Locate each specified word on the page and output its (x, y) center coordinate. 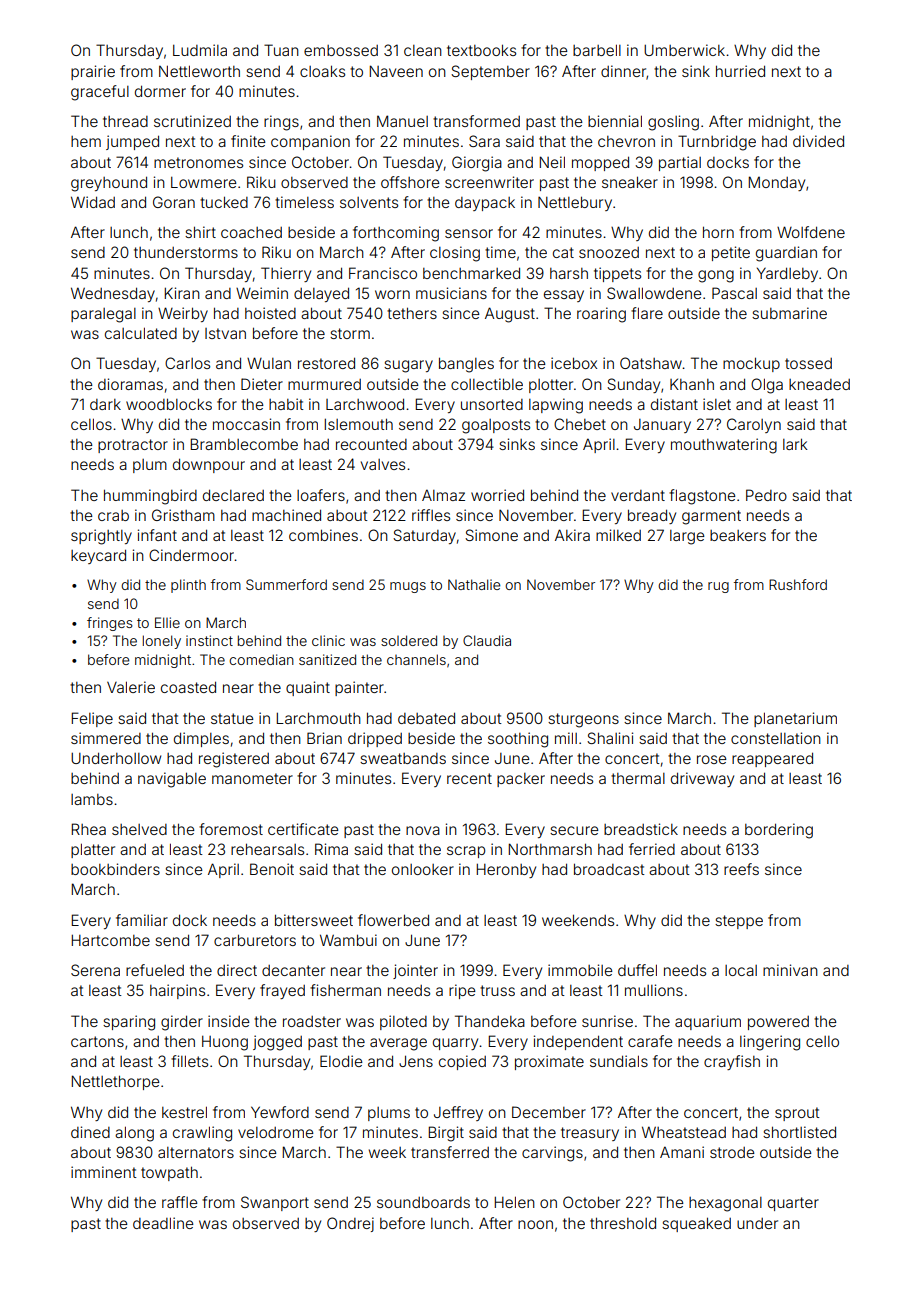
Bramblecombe (244, 444)
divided (818, 141)
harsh (569, 273)
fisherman (345, 990)
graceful (100, 93)
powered (778, 1023)
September (490, 72)
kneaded (819, 384)
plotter (551, 386)
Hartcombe (110, 940)
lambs (92, 799)
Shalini (610, 738)
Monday (776, 183)
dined (90, 1132)
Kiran (182, 293)
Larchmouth (318, 718)
